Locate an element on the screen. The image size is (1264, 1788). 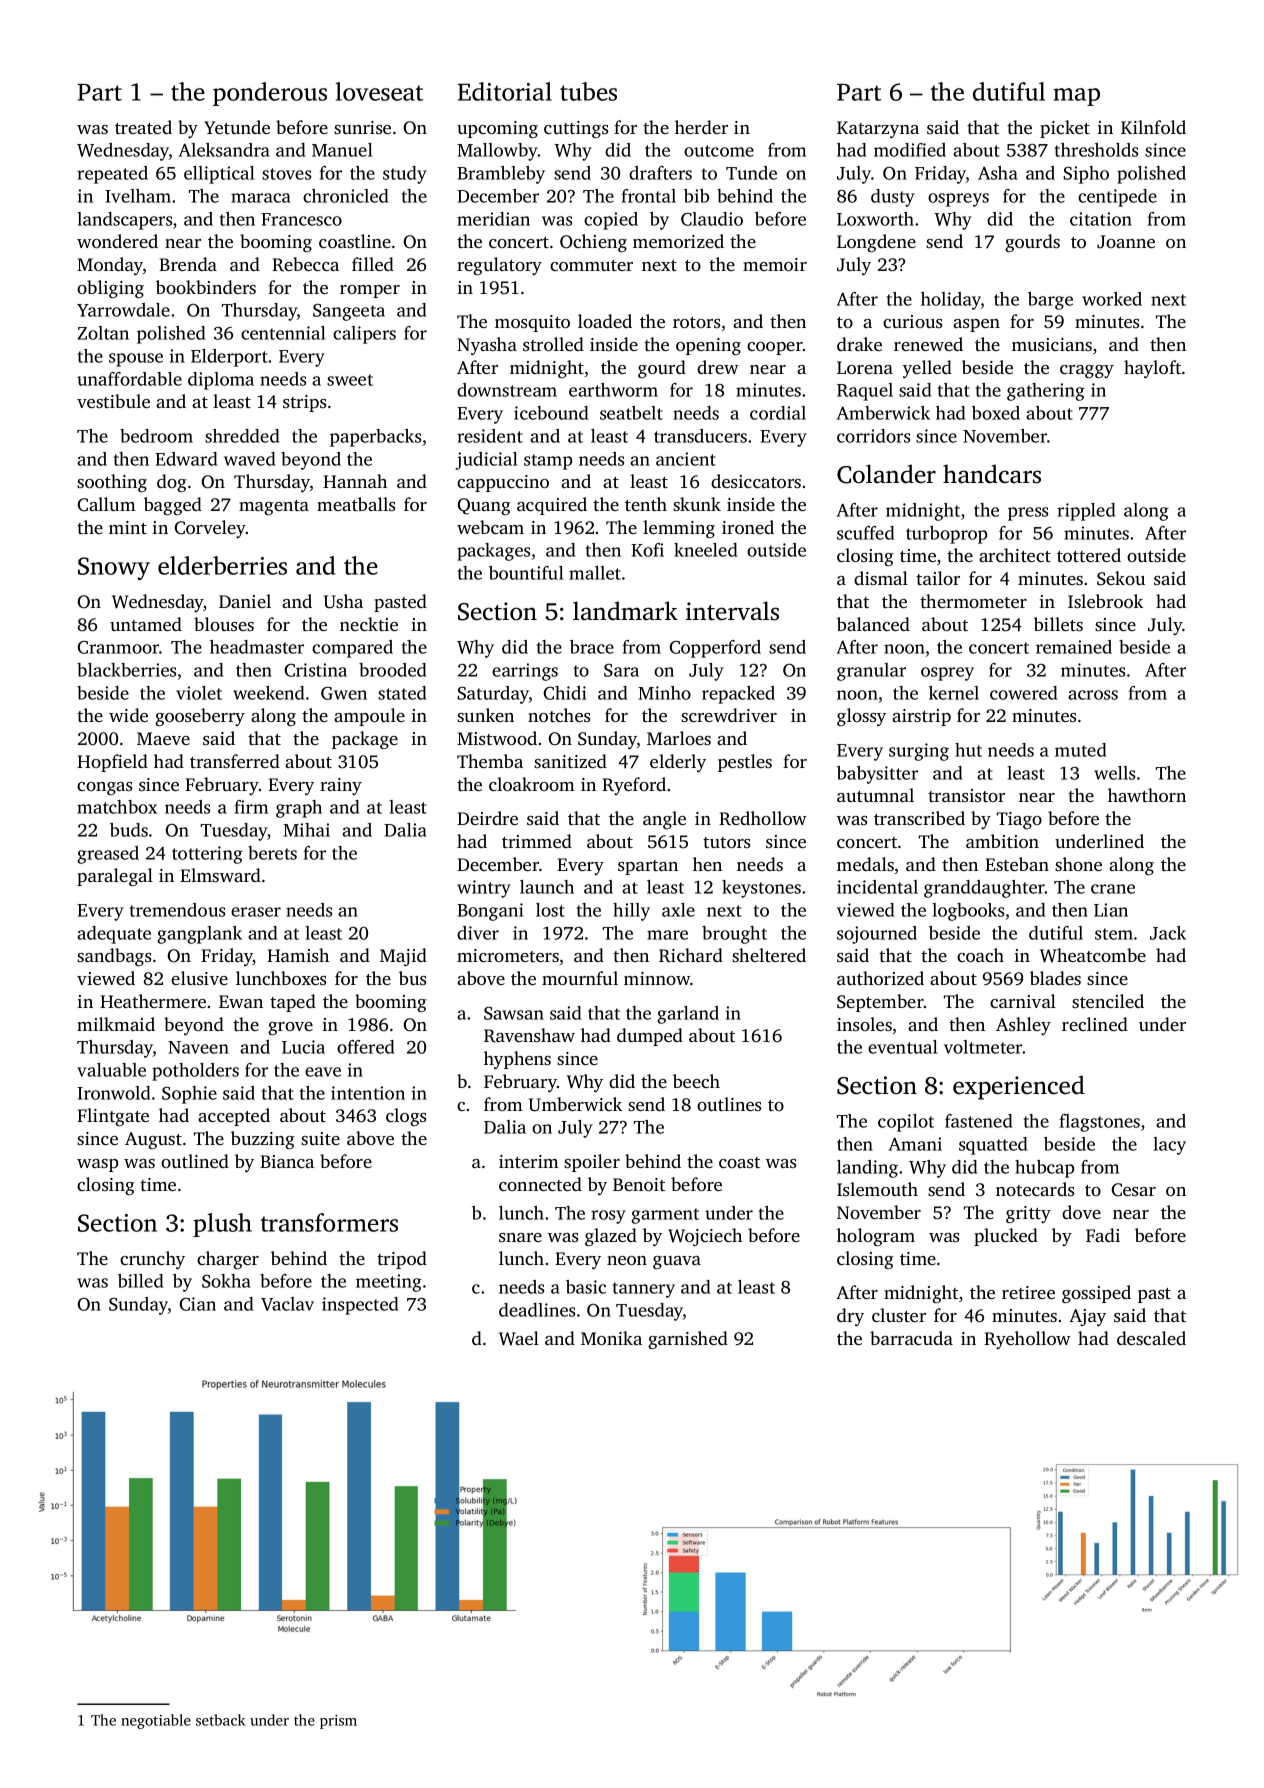
billed is located at coordinates (140, 1281).
